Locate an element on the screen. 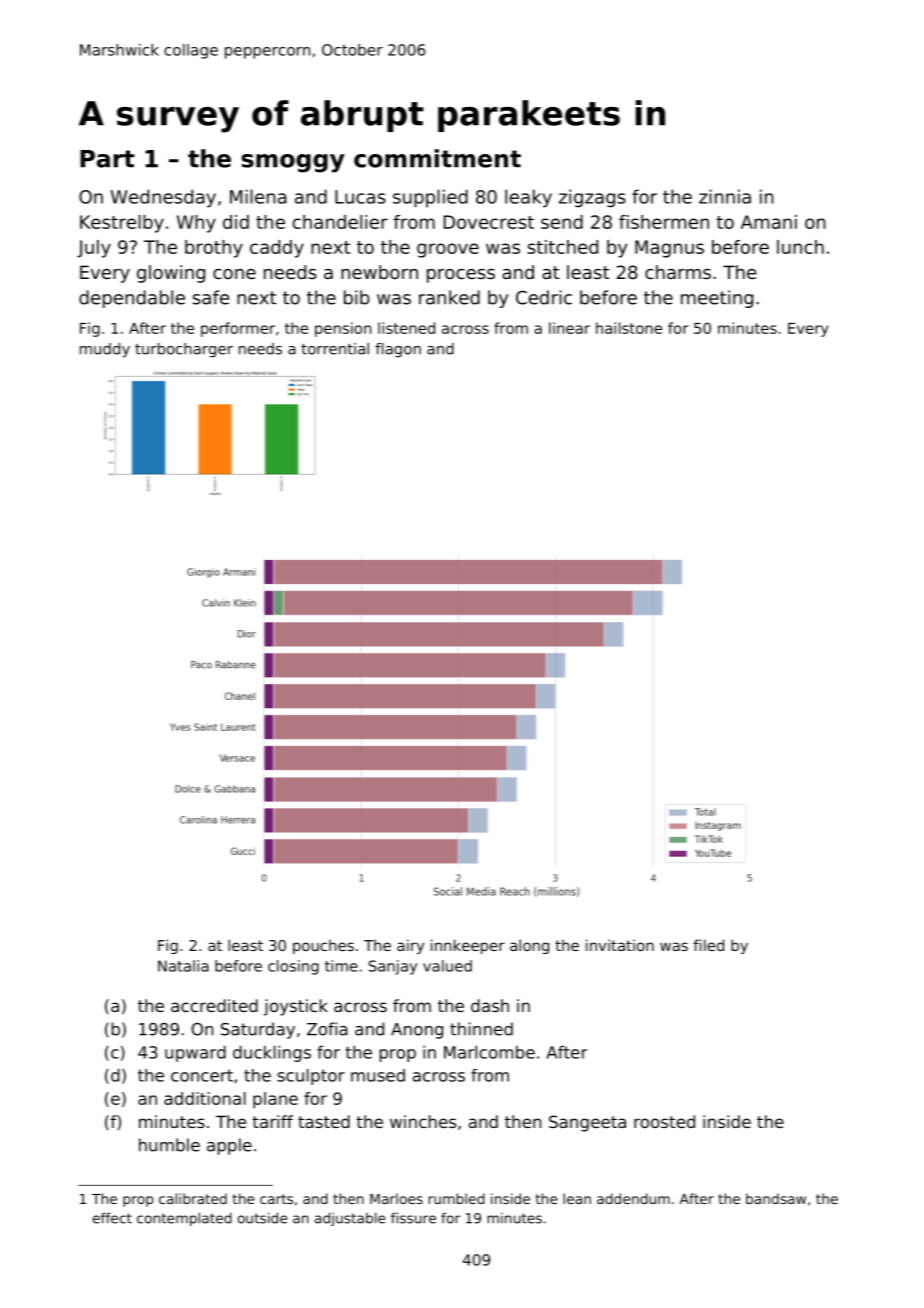 The height and width of the screenshot is (1308, 924). Sangeeta is located at coordinates (587, 1123).
